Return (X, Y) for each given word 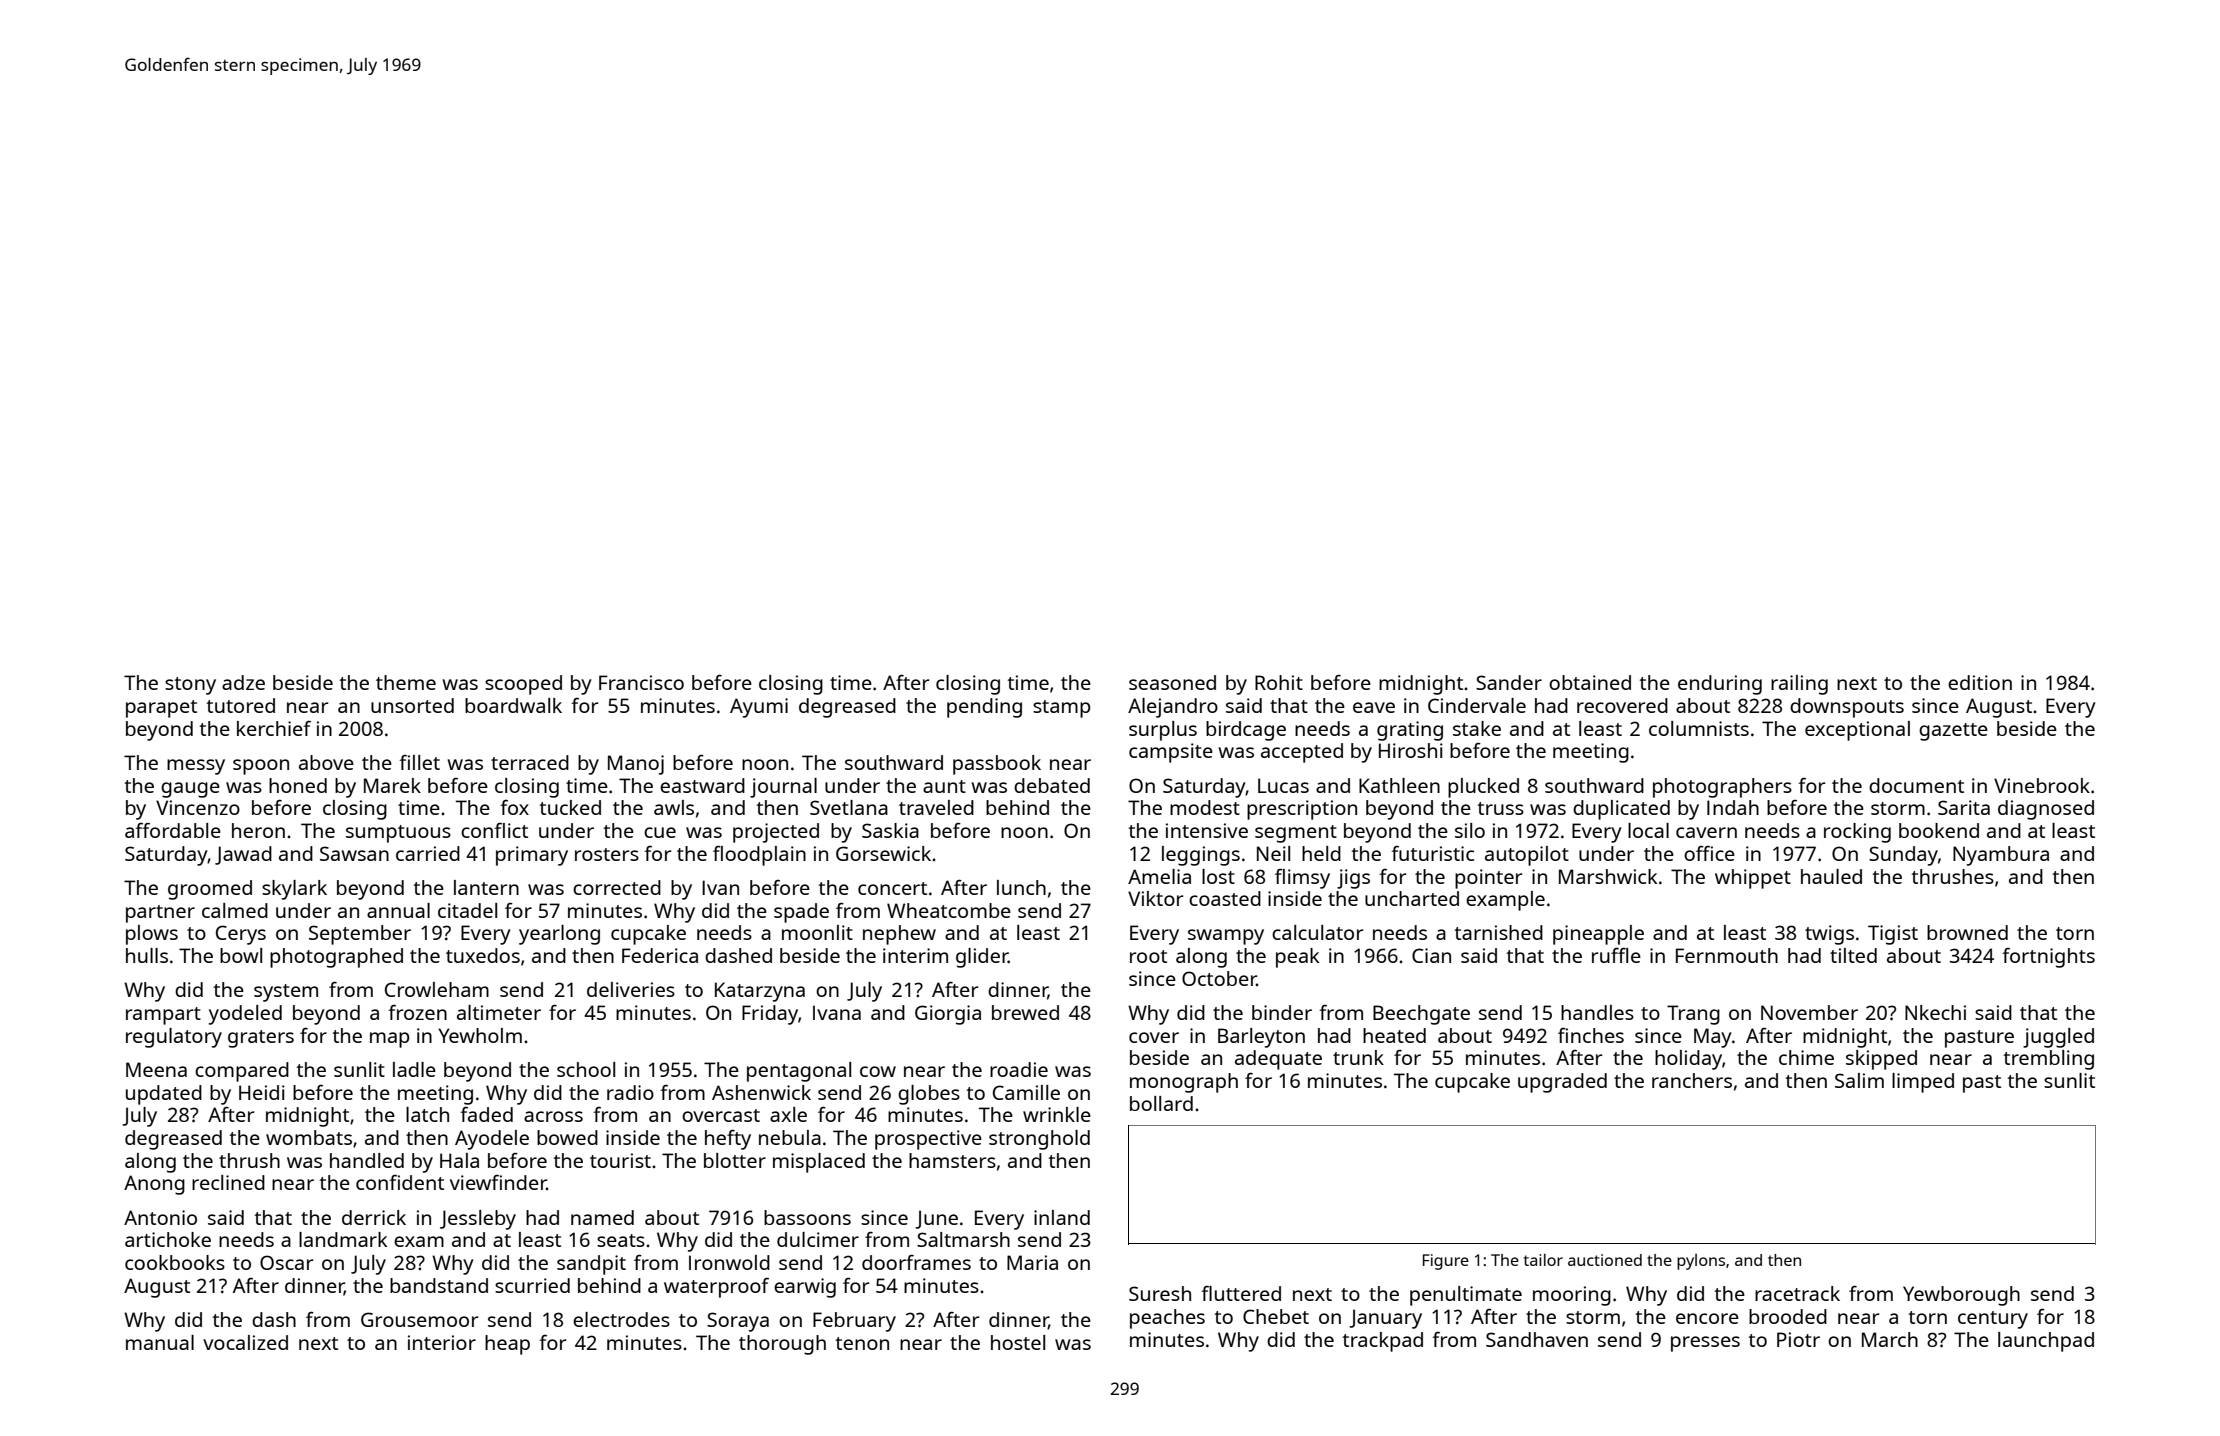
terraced (530, 762)
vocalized (245, 1342)
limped (1923, 1083)
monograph (1184, 1083)
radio (630, 1092)
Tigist (1893, 935)
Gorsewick (883, 853)
